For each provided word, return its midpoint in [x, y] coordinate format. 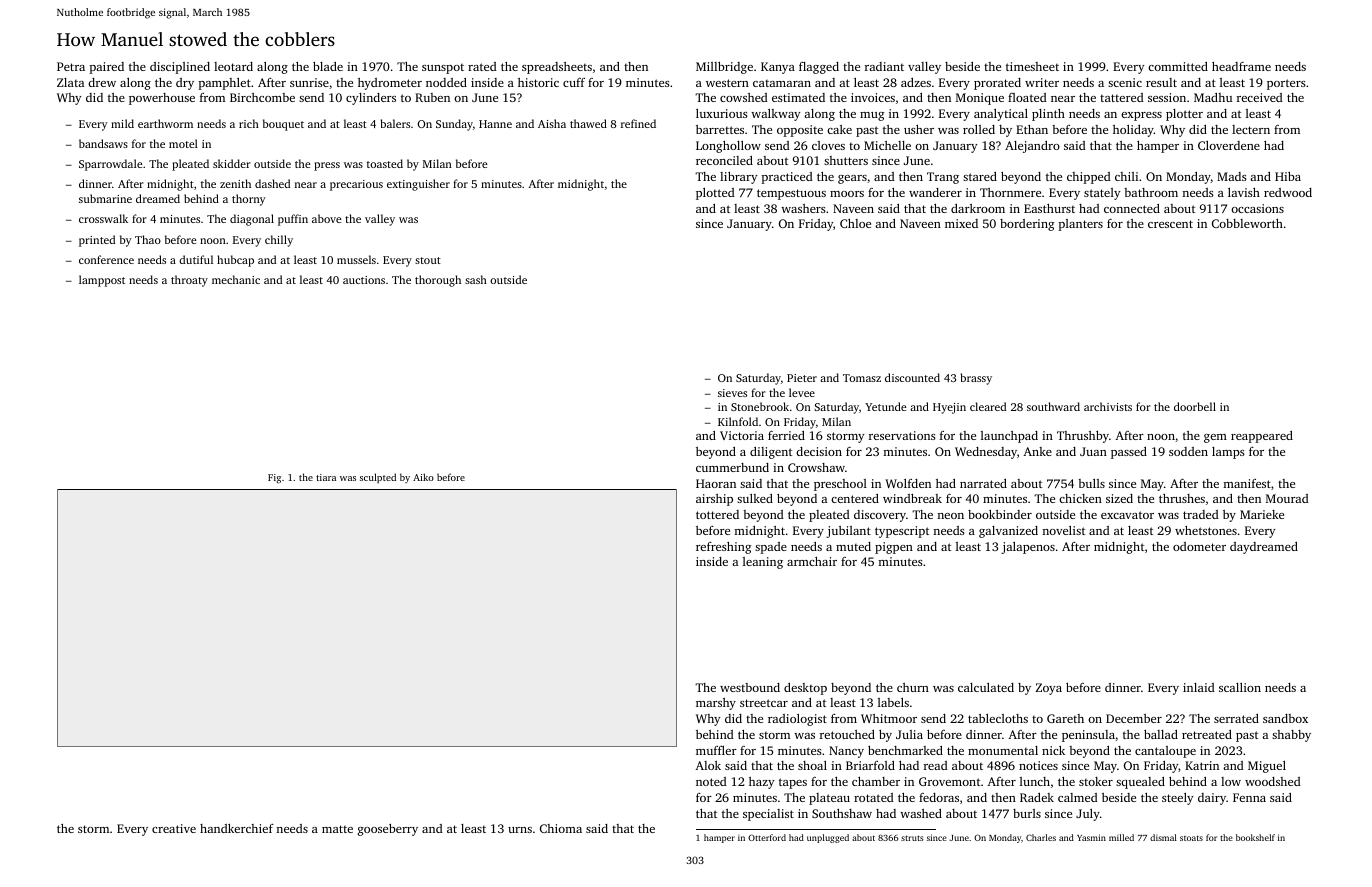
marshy [716, 704]
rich [249, 123]
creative [174, 828]
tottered [717, 514]
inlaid [1199, 687]
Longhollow [728, 147]
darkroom [978, 208]
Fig [274, 479]
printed [97, 241]
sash [476, 279]
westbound [750, 687]
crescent [1170, 224]
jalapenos [1028, 548]
